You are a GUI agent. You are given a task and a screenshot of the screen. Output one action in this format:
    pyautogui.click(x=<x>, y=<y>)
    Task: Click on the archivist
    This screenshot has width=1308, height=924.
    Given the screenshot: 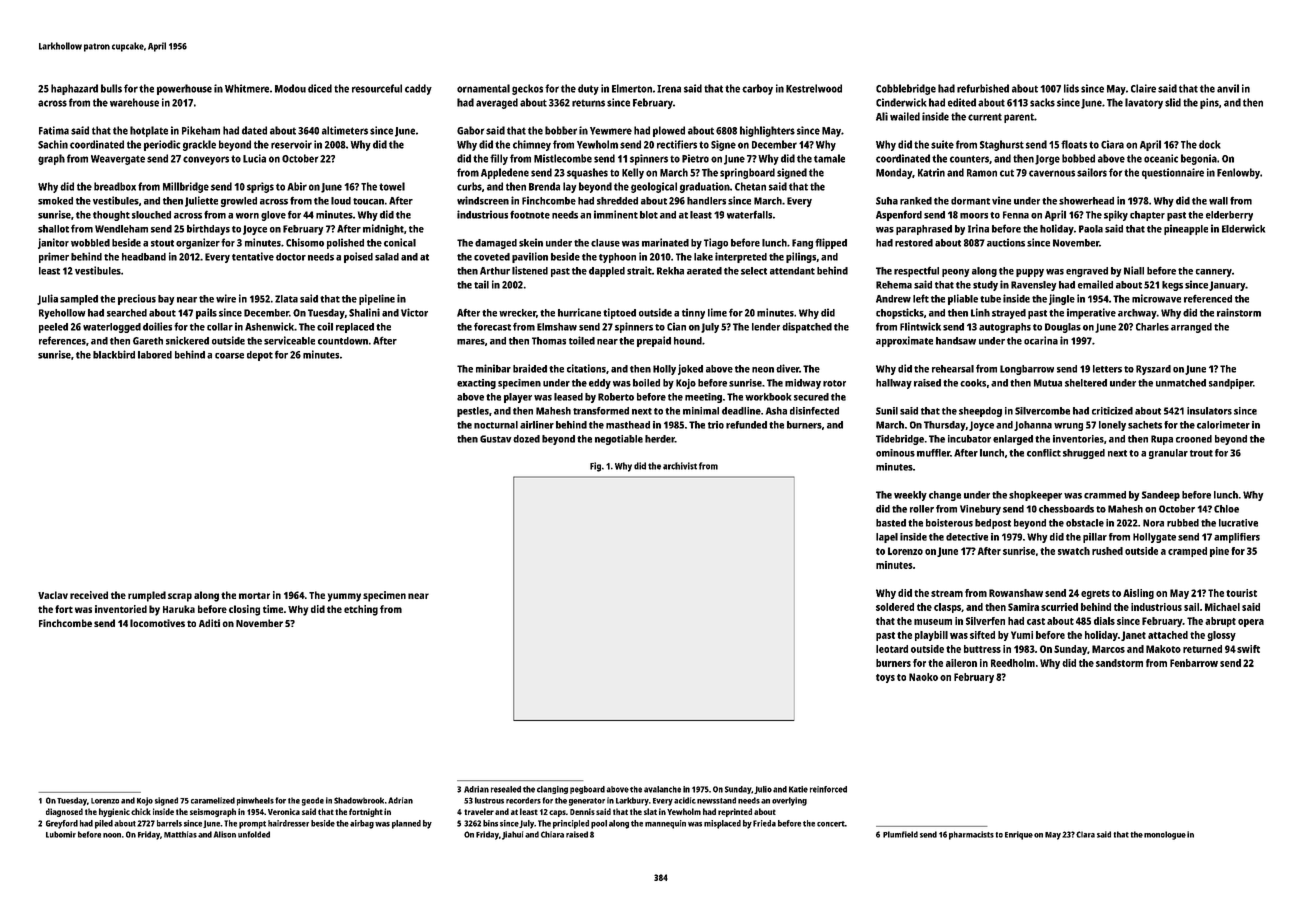 What is the action you would take?
    pyautogui.click(x=680, y=466)
